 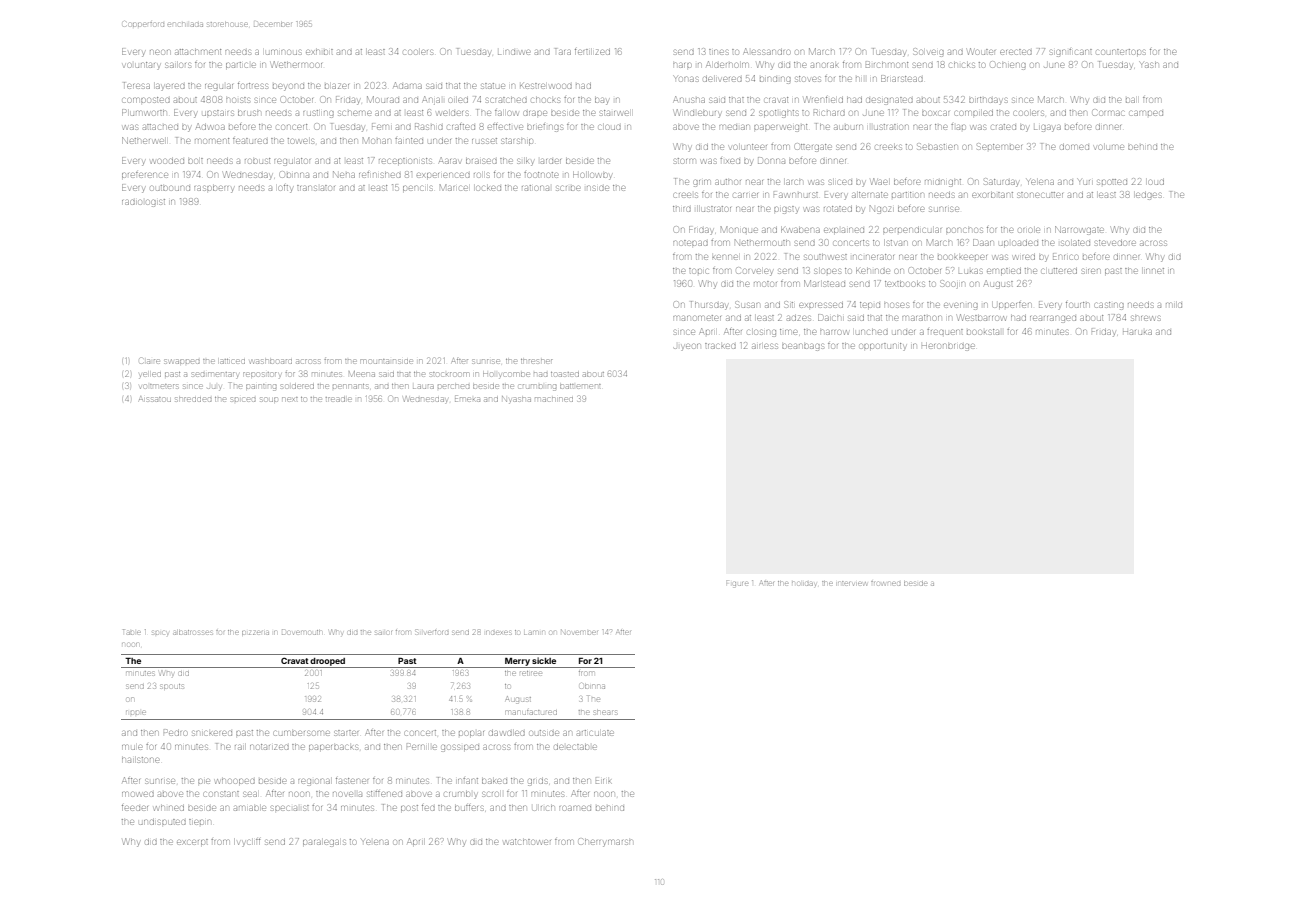 I want to click on frowned, so click(x=885, y=583).
